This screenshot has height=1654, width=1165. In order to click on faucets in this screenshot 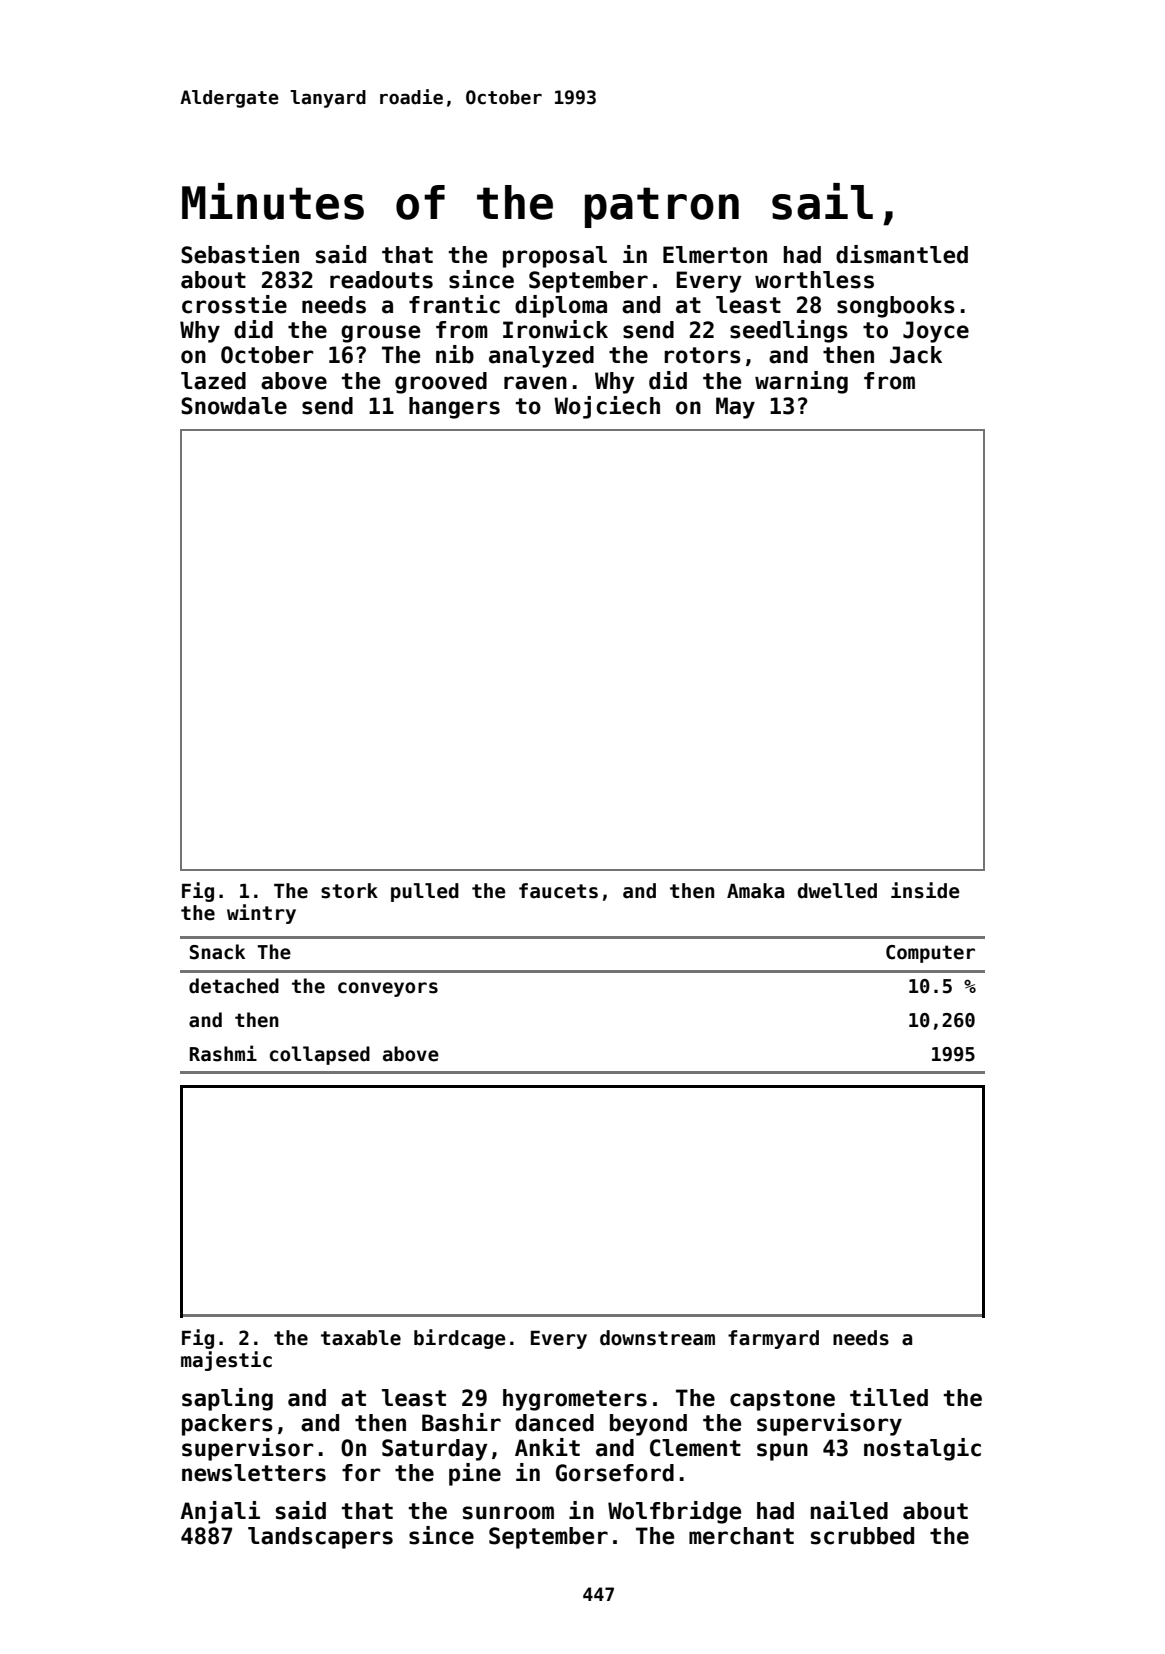, I will do `click(558, 891)`.
